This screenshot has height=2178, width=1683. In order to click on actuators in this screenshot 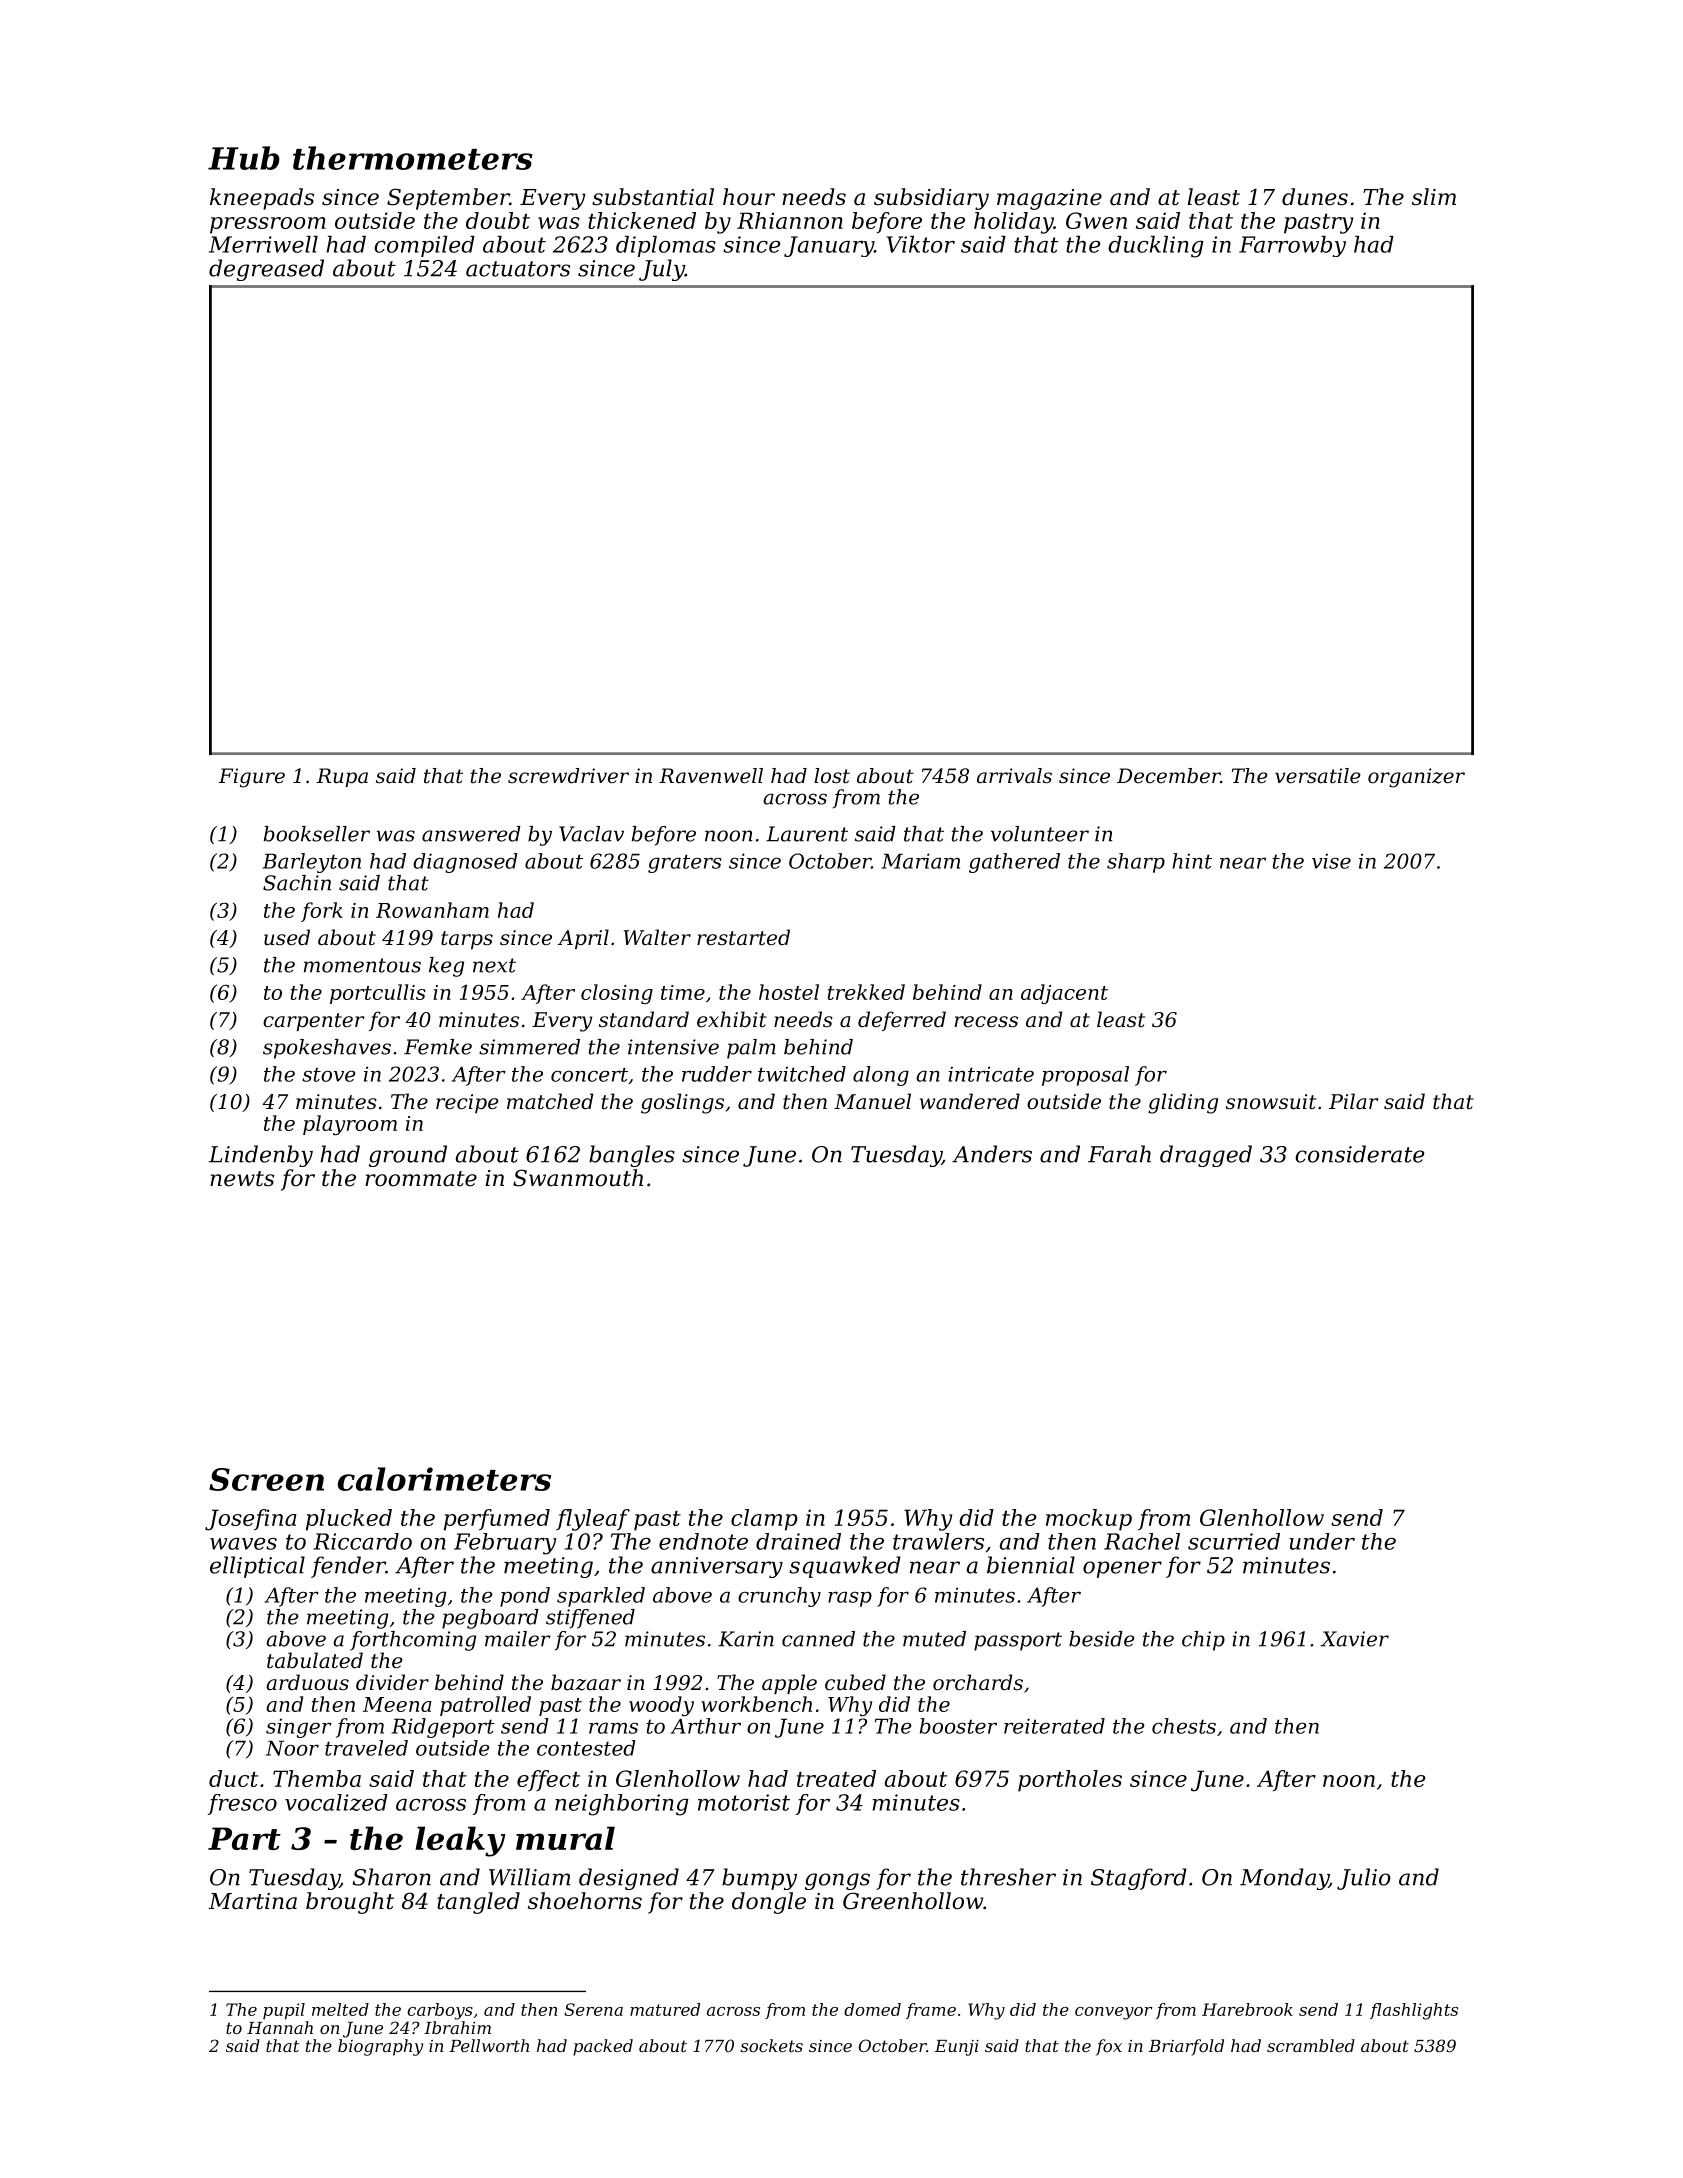, I will do `click(518, 269)`.
